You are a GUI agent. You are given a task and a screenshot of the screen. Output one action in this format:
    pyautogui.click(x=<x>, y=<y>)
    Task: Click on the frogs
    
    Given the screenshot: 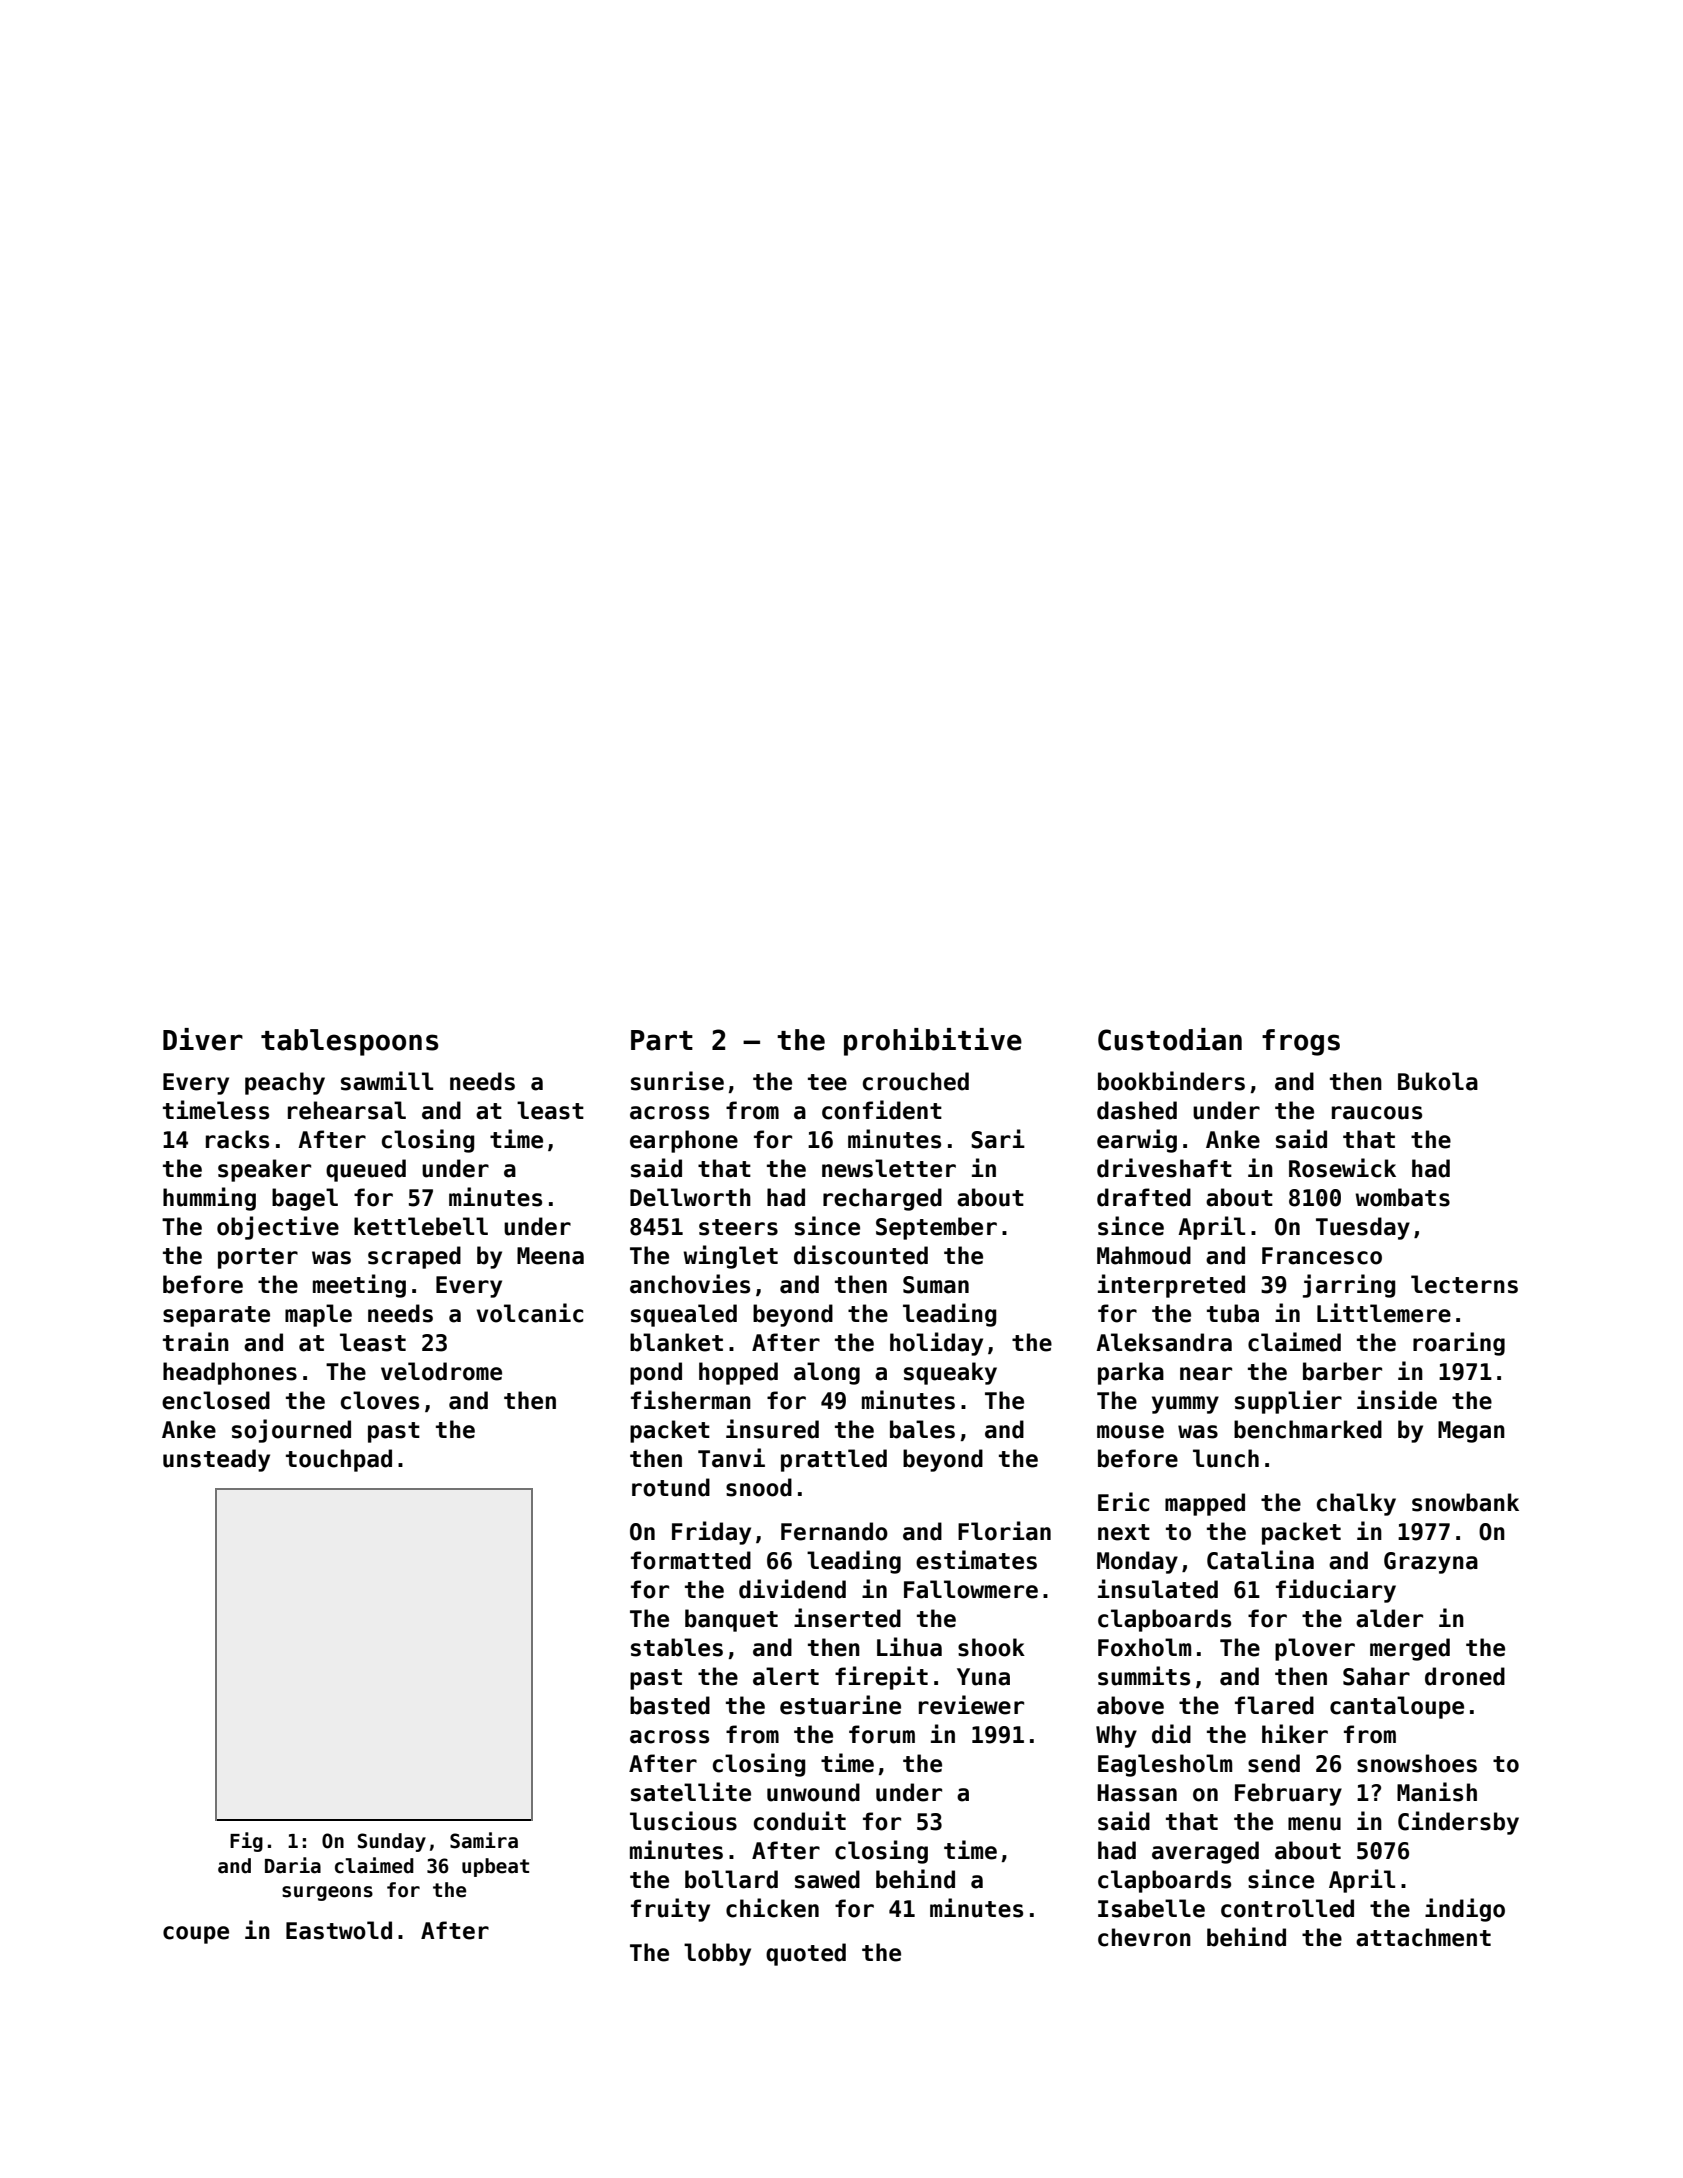 What is the action you would take?
    pyautogui.click(x=1301, y=1042)
